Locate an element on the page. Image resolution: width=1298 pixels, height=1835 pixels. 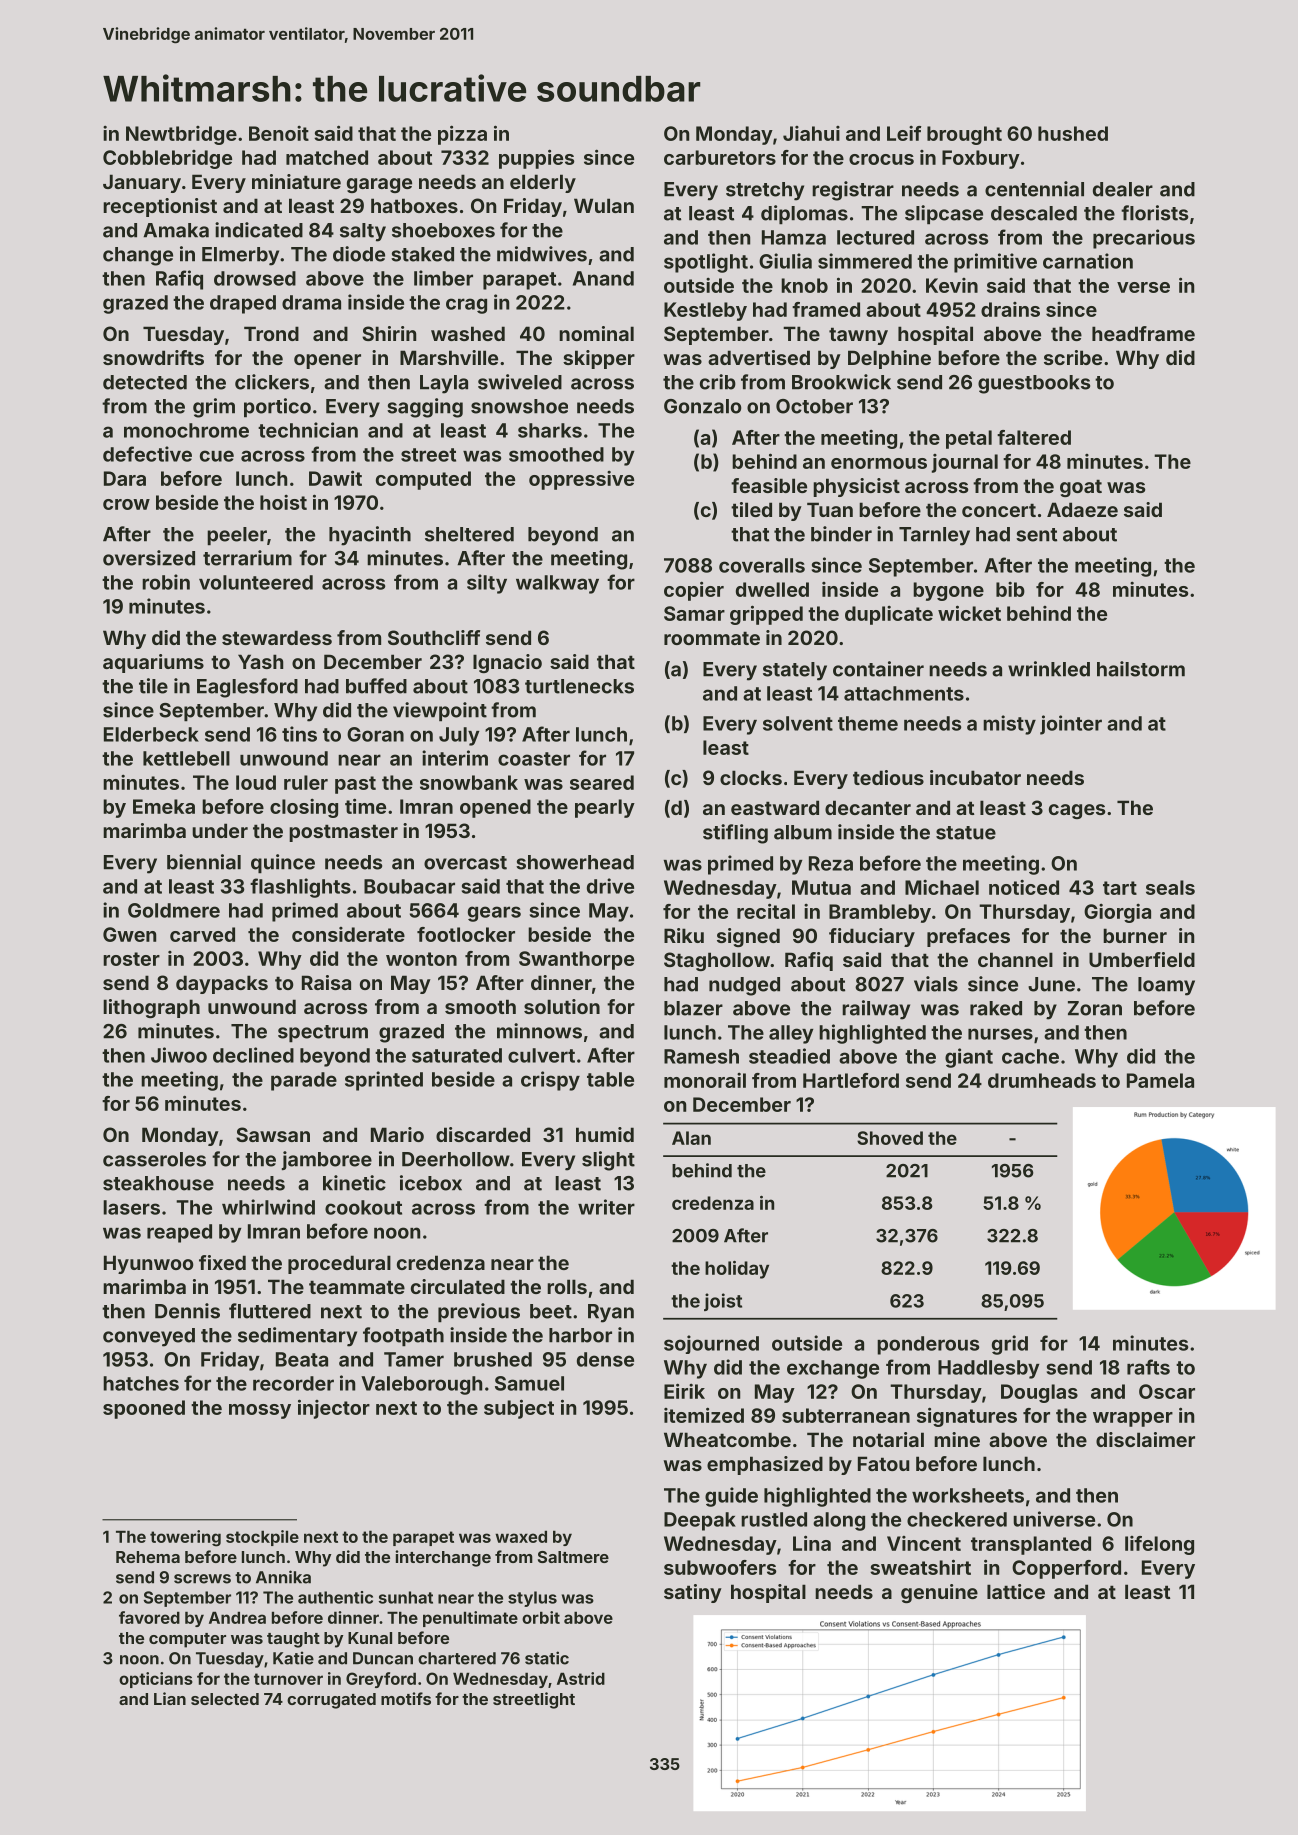
Lian is located at coordinates (170, 1698).
